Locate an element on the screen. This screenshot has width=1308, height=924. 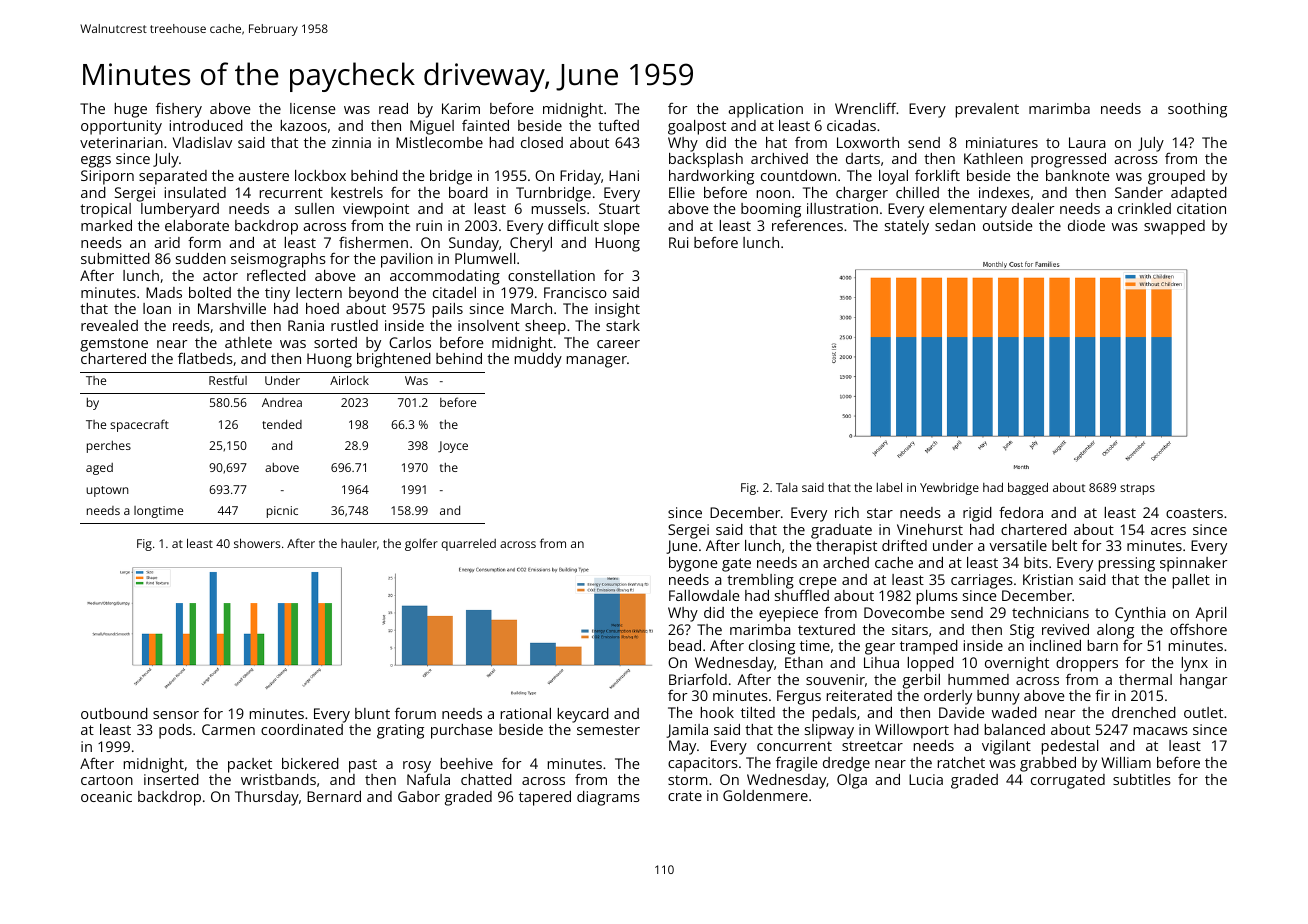
spacecraft is located at coordinates (139, 425).
